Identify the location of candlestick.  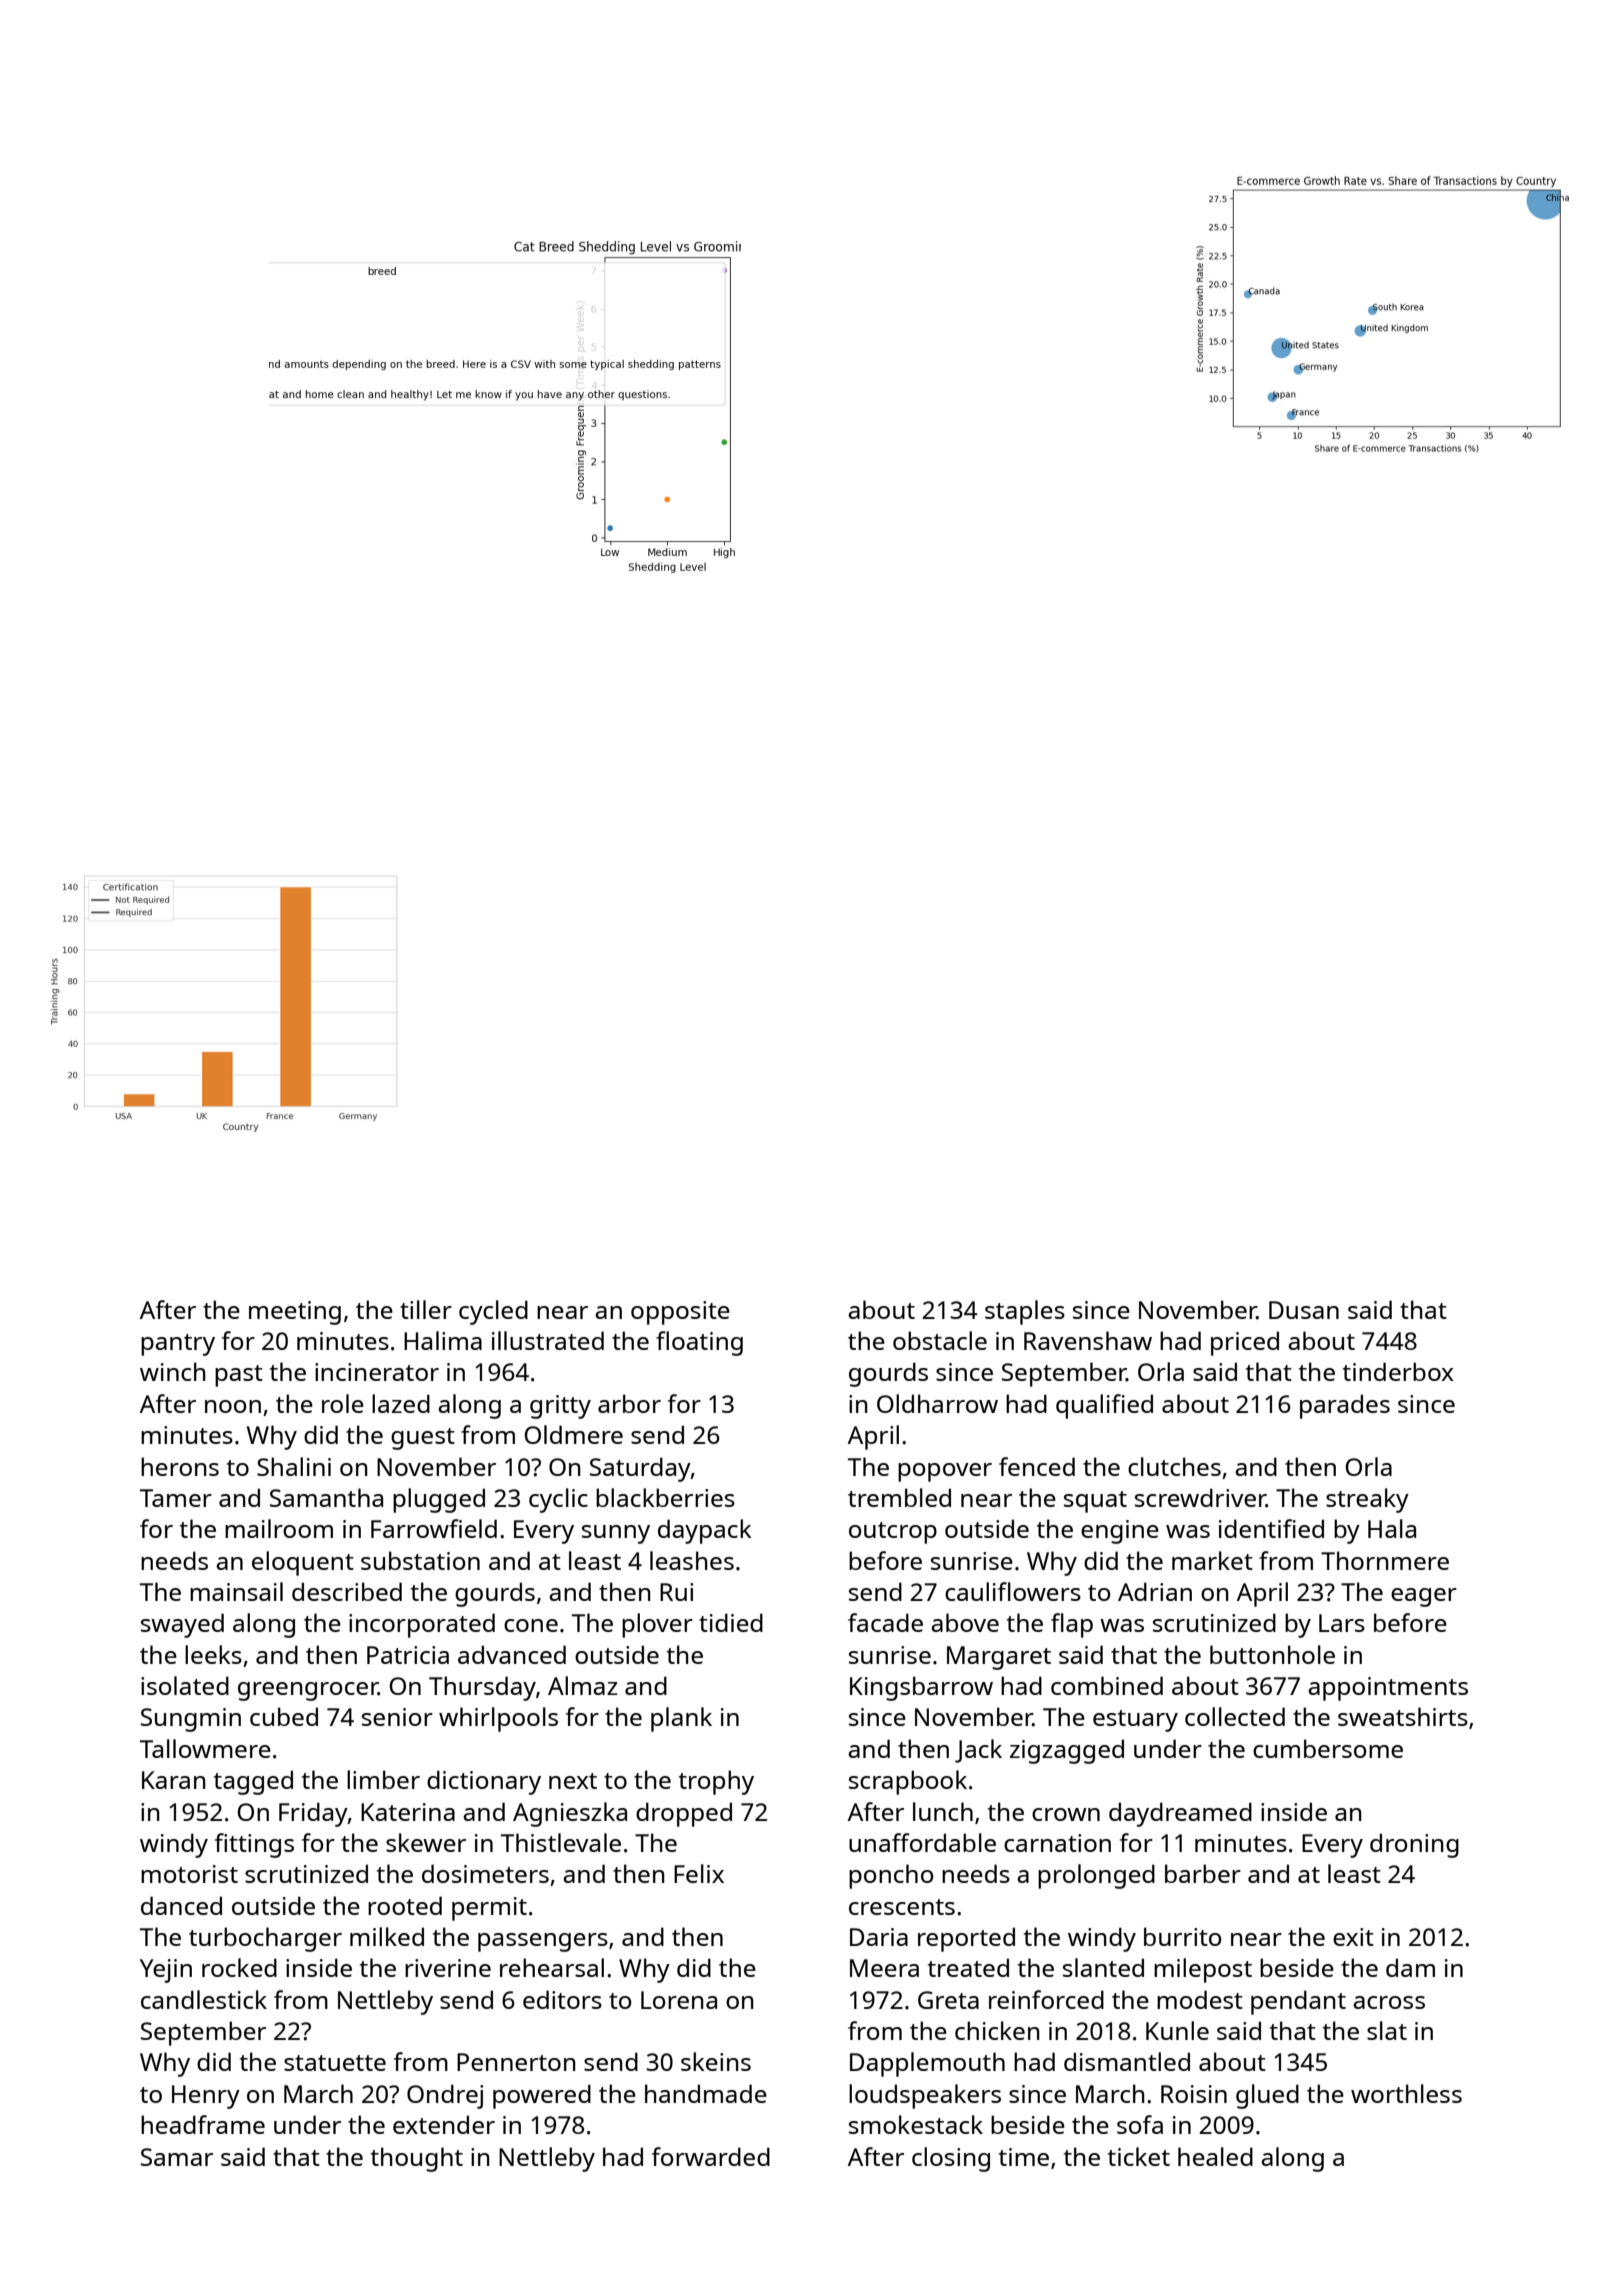
(204, 1999).
